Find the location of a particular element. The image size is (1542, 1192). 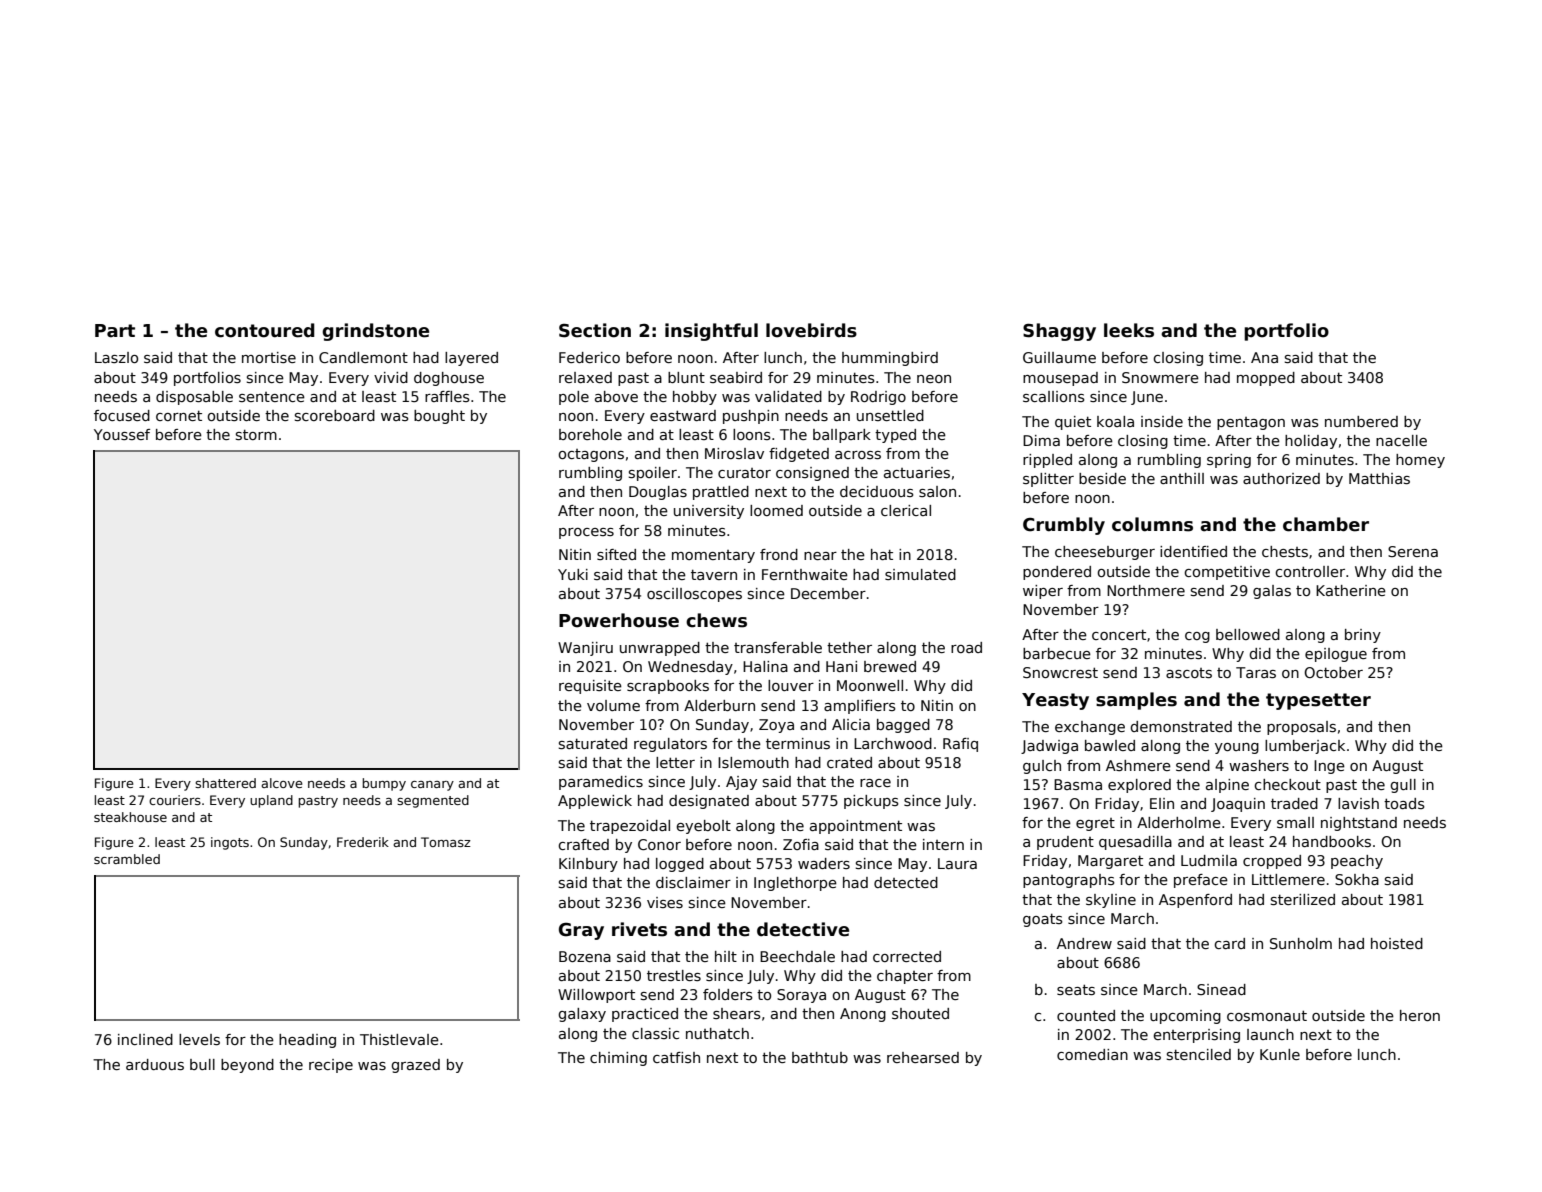

rivets is located at coordinates (639, 929).
